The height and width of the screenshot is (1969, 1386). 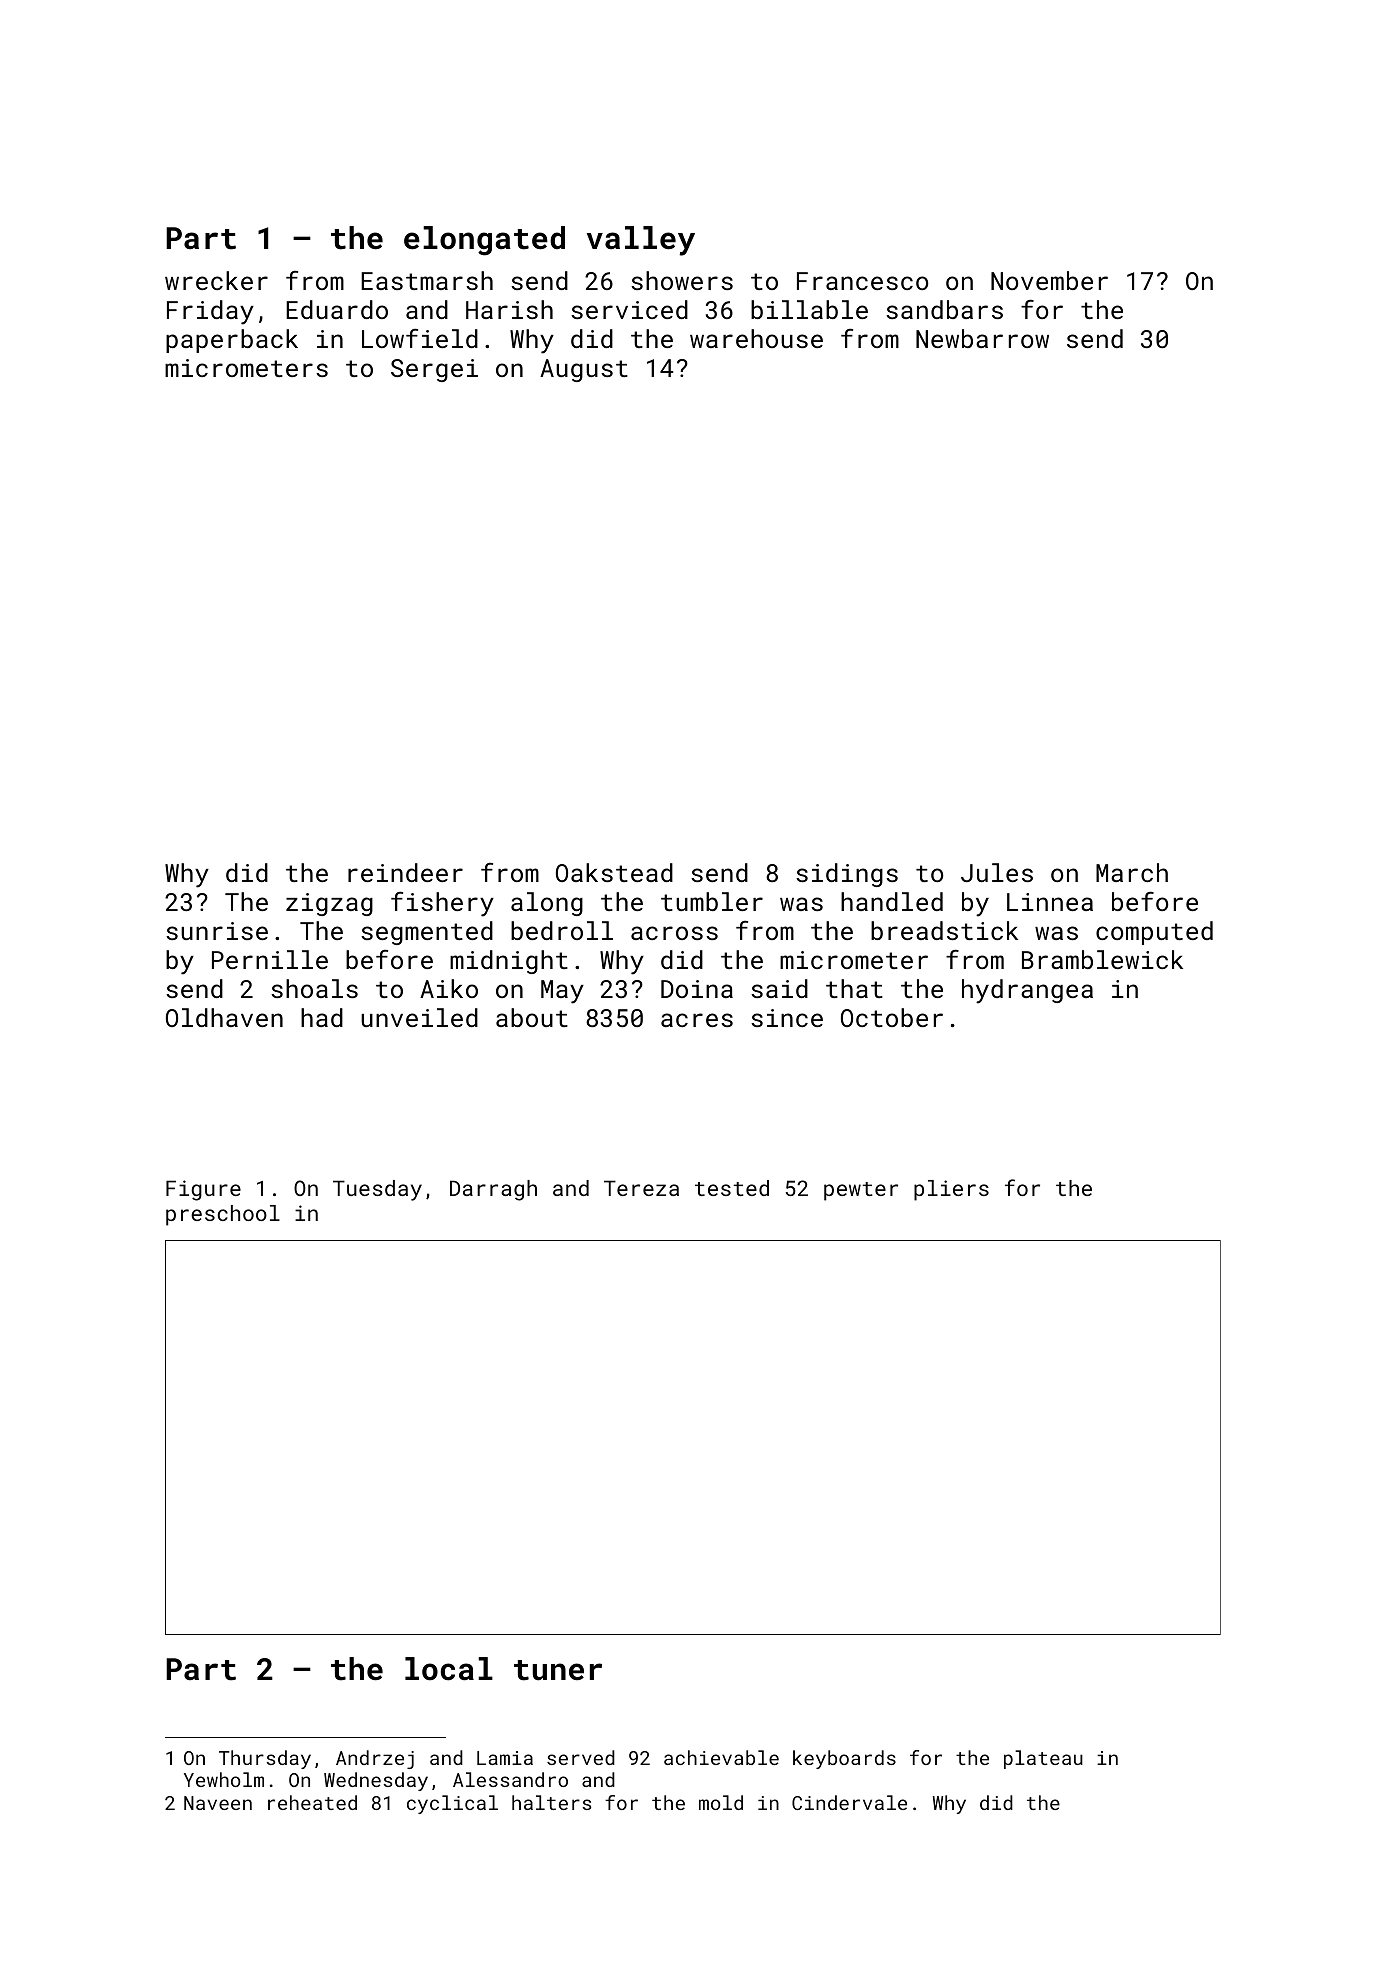 What do you see at coordinates (861, 1191) in the screenshot?
I see `pewter` at bounding box center [861, 1191].
